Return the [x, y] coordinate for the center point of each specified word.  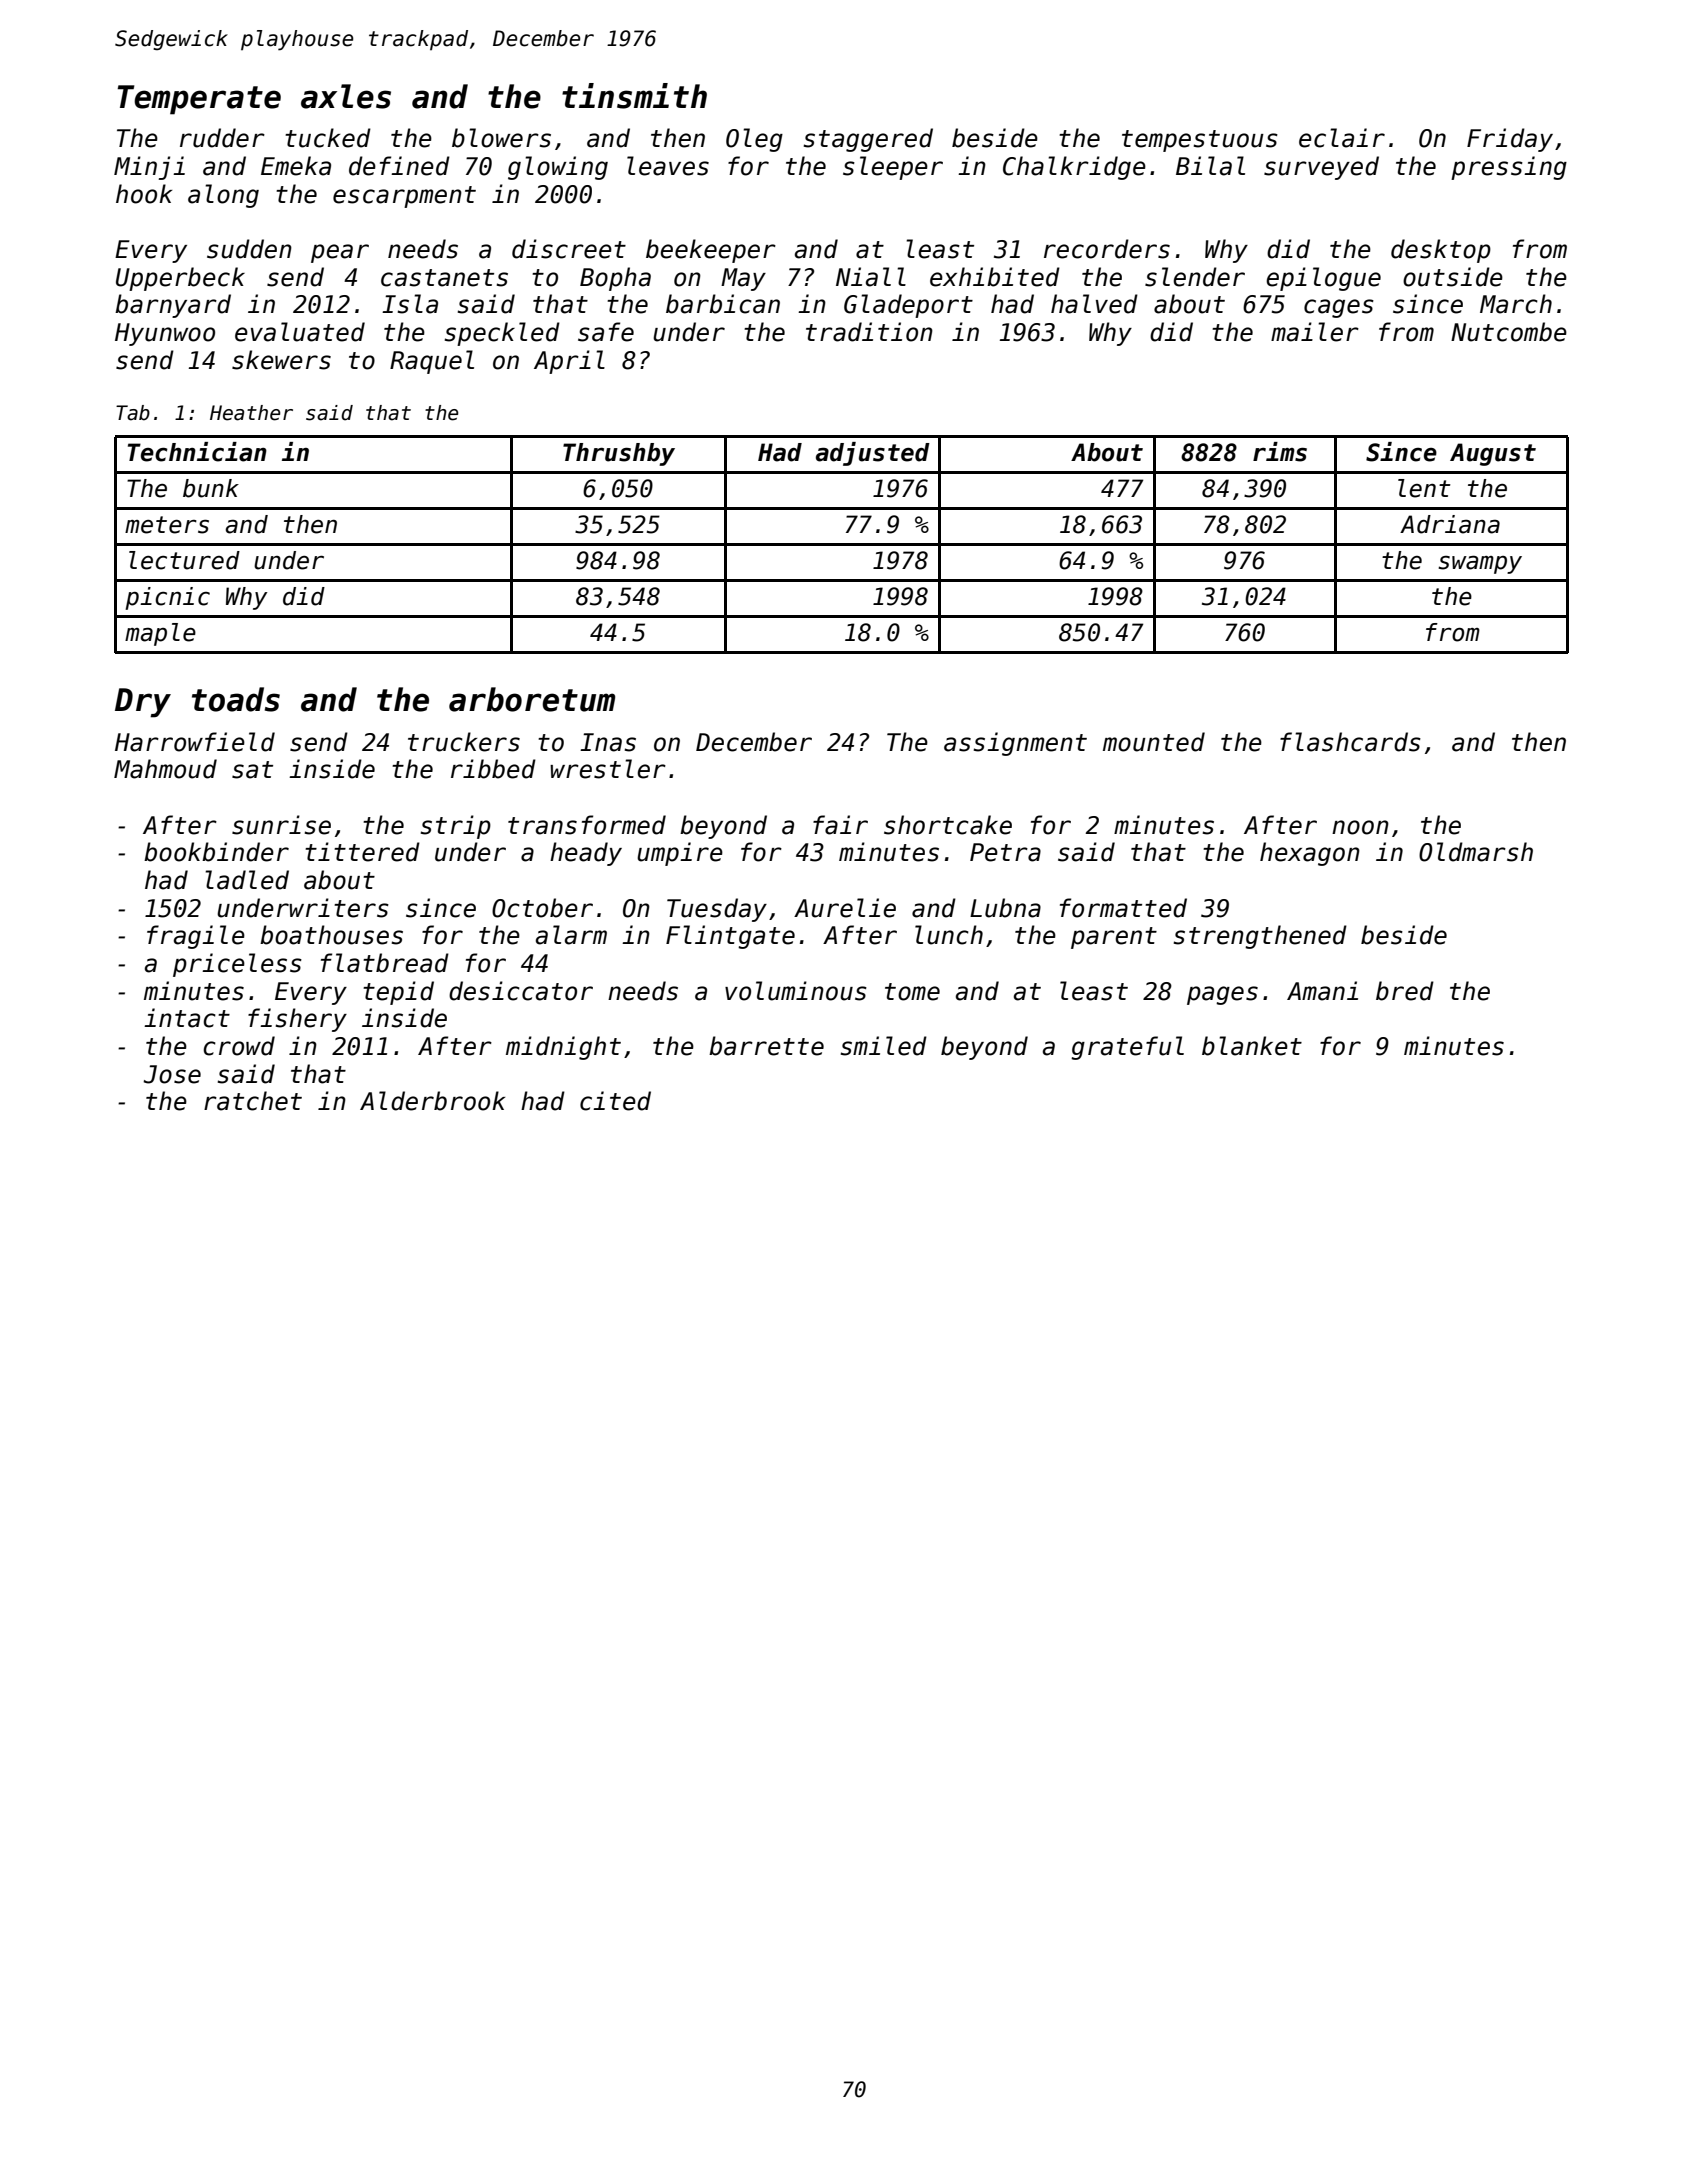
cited [615, 1101]
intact [187, 1018]
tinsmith [634, 96]
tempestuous [1200, 141]
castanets [444, 278]
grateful [1127, 1048]
